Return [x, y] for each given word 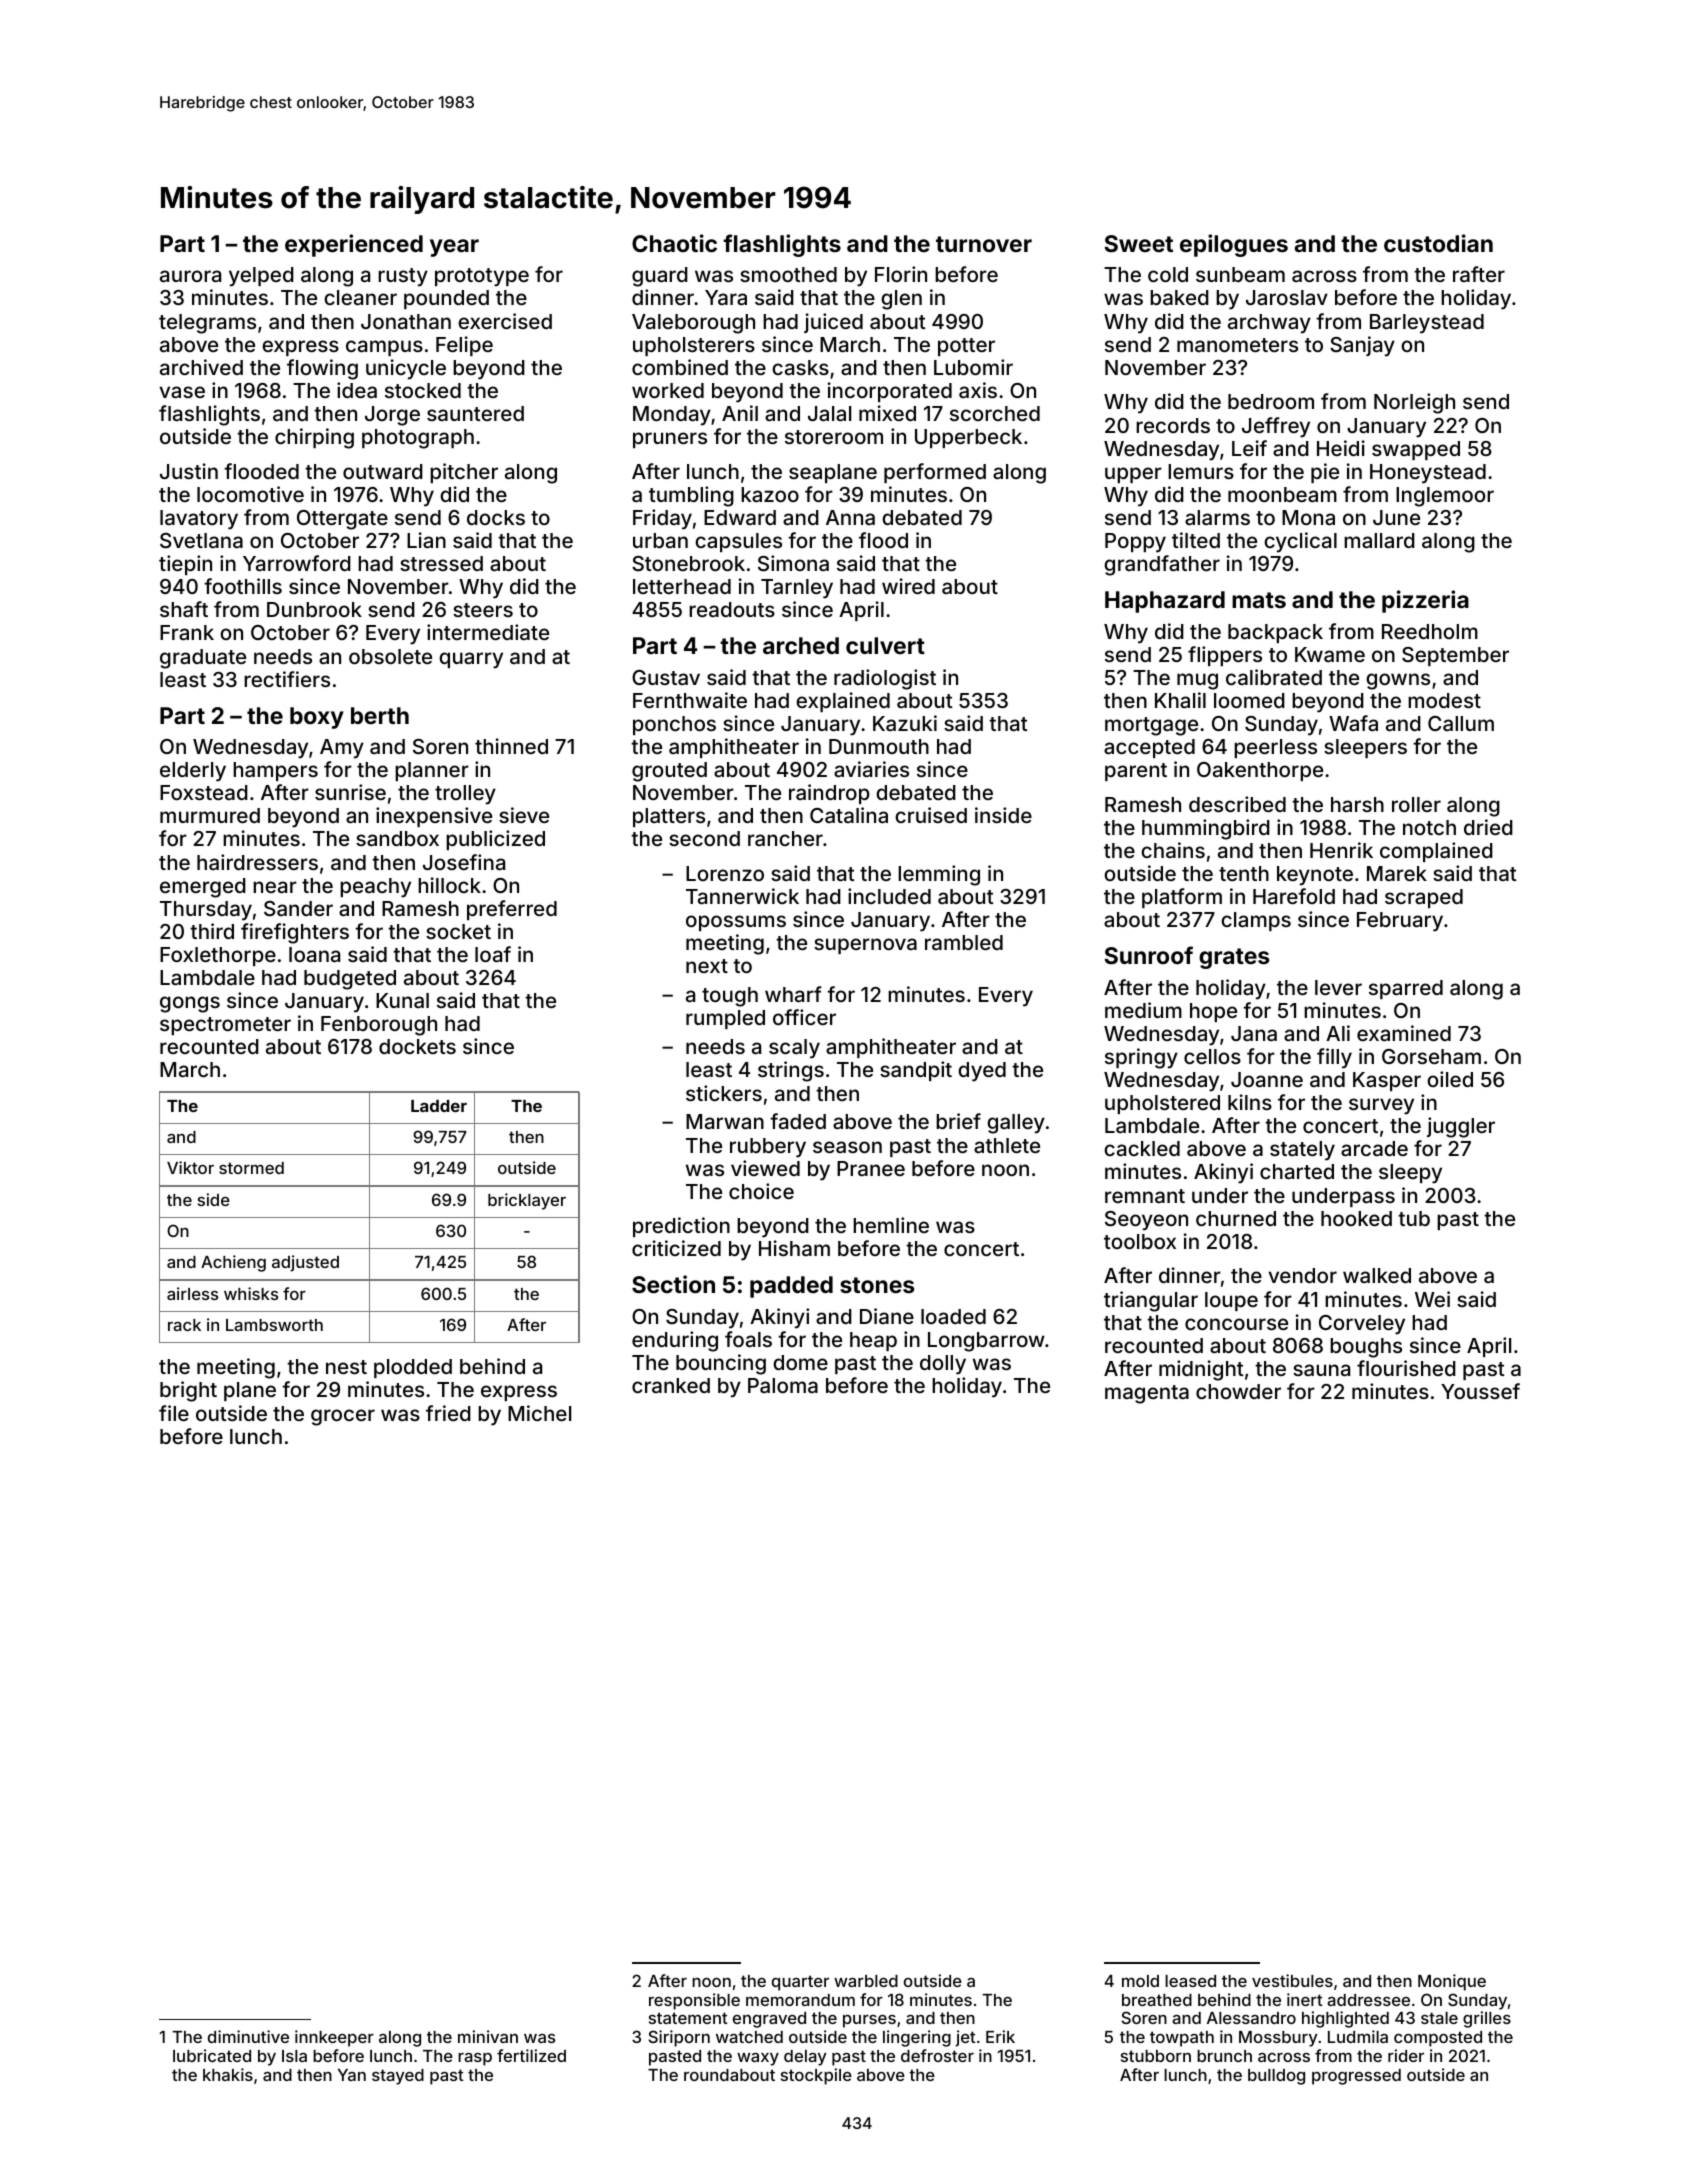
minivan [488, 2036]
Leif [1249, 448]
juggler [1461, 1127]
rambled [964, 942]
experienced [354, 245]
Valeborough [693, 324]
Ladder [439, 1106]
